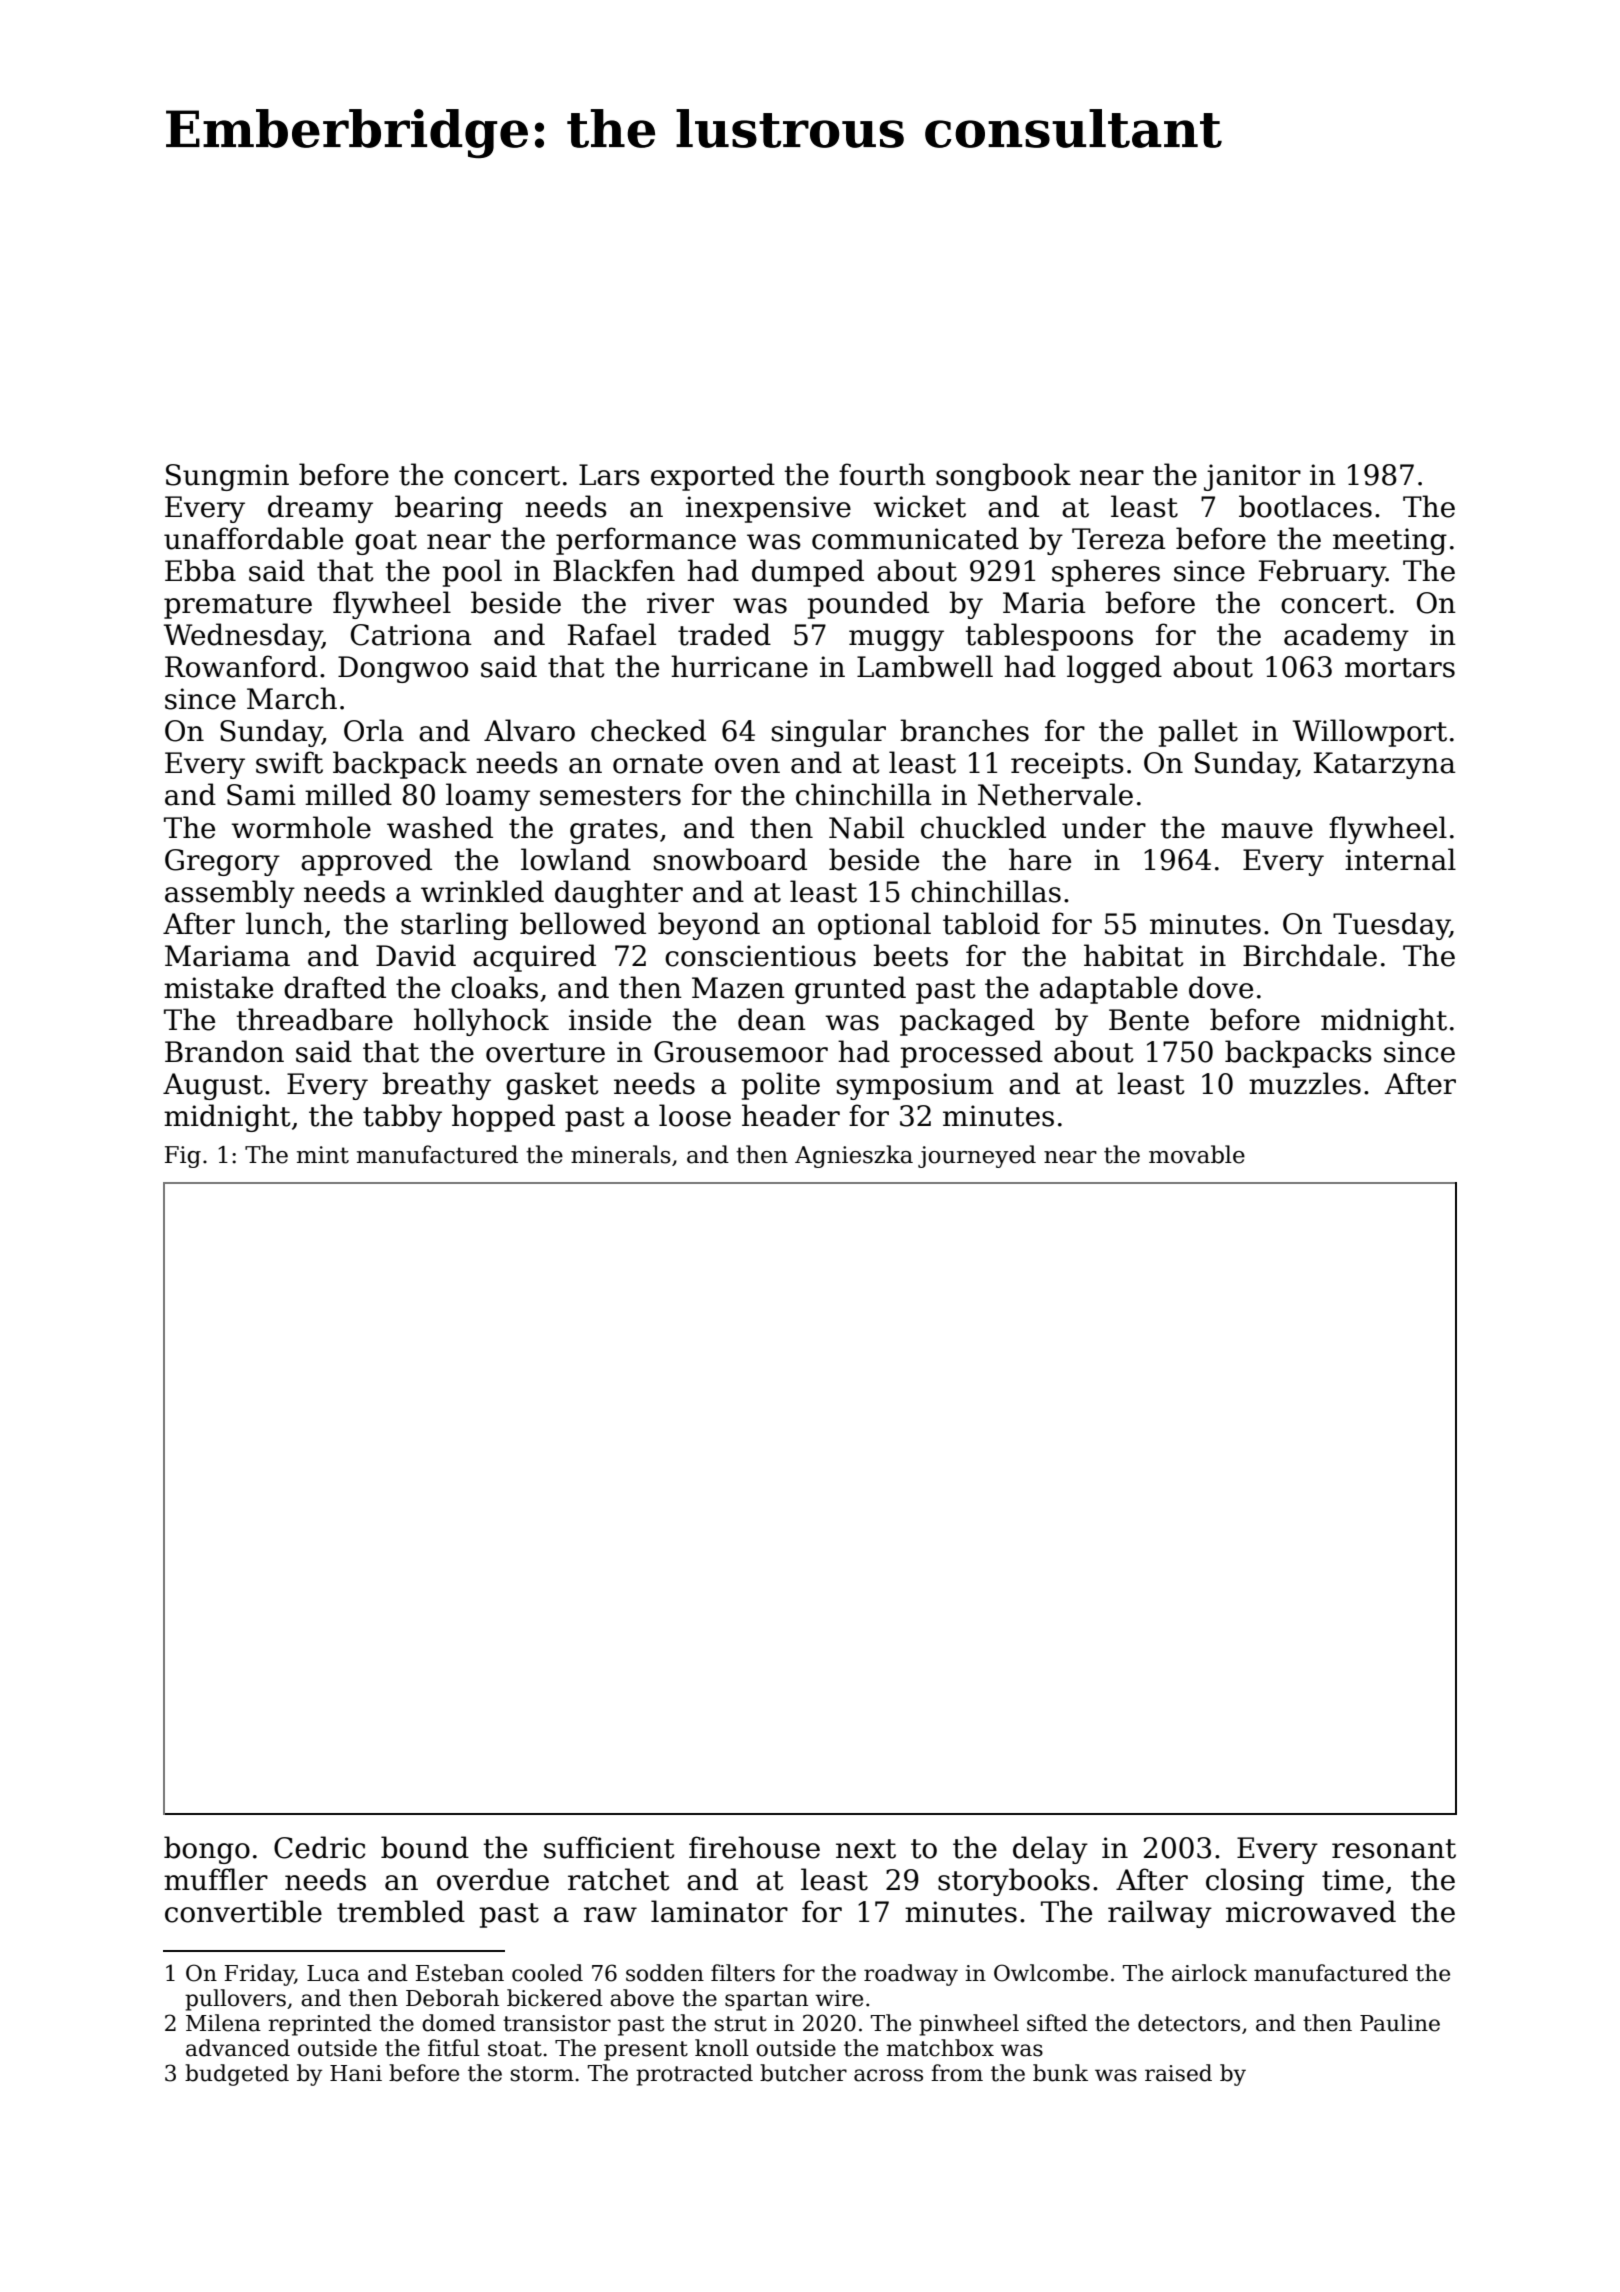 This screenshot has width=1620, height=2292. I want to click on exported, so click(713, 477).
